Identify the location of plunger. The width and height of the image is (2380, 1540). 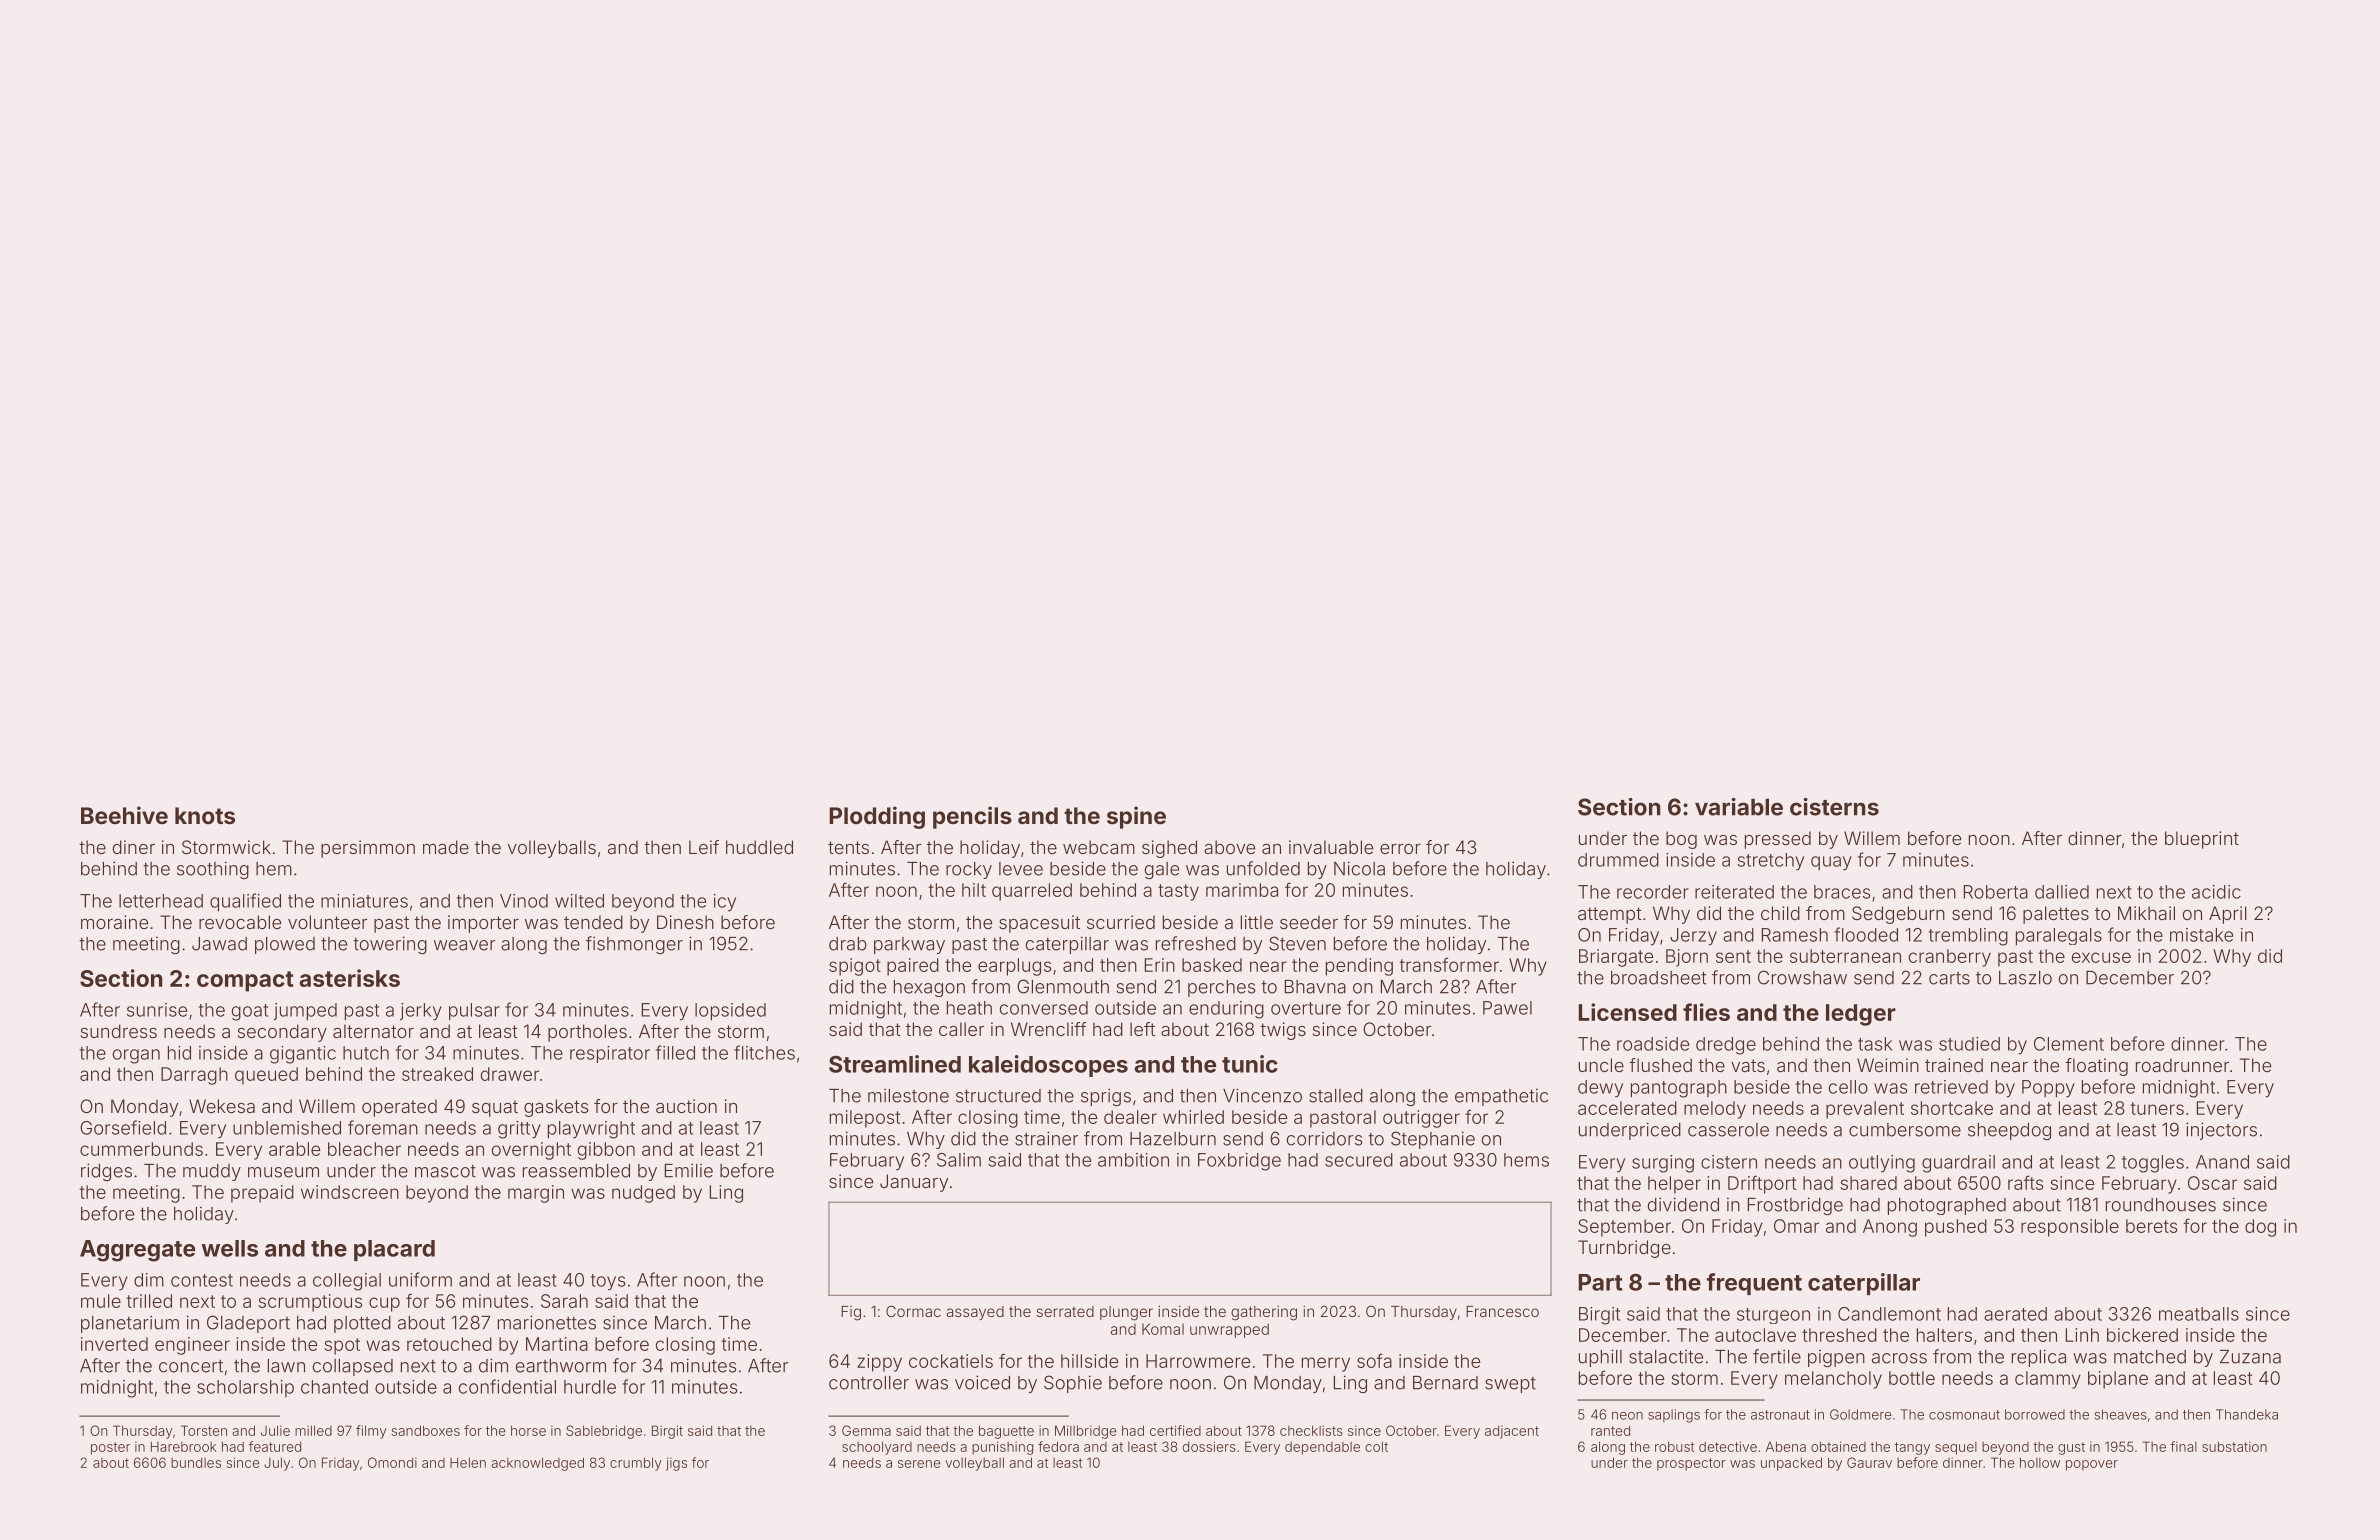
(1126, 1313).
